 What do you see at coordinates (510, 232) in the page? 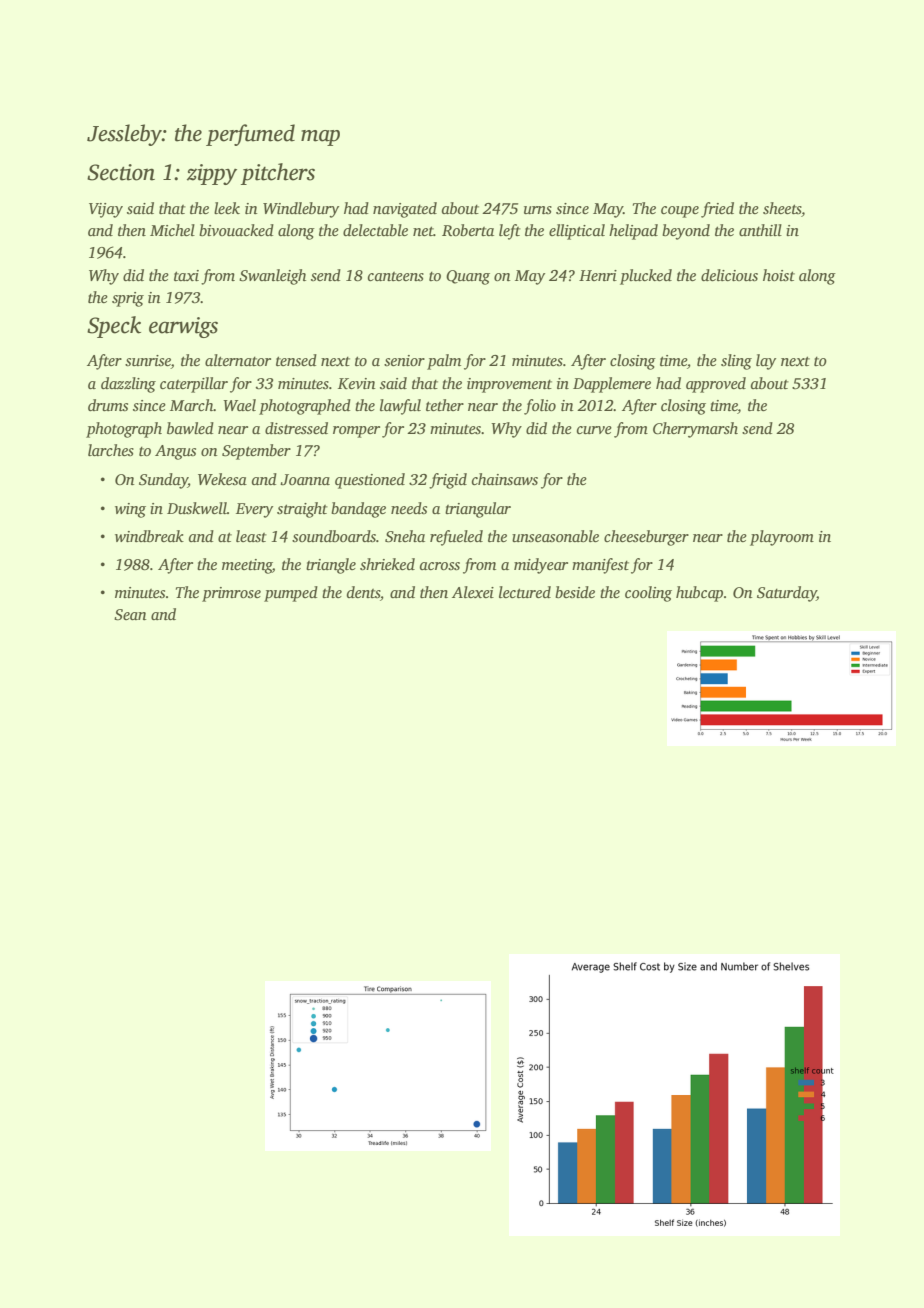
I see `left` at bounding box center [510, 232].
